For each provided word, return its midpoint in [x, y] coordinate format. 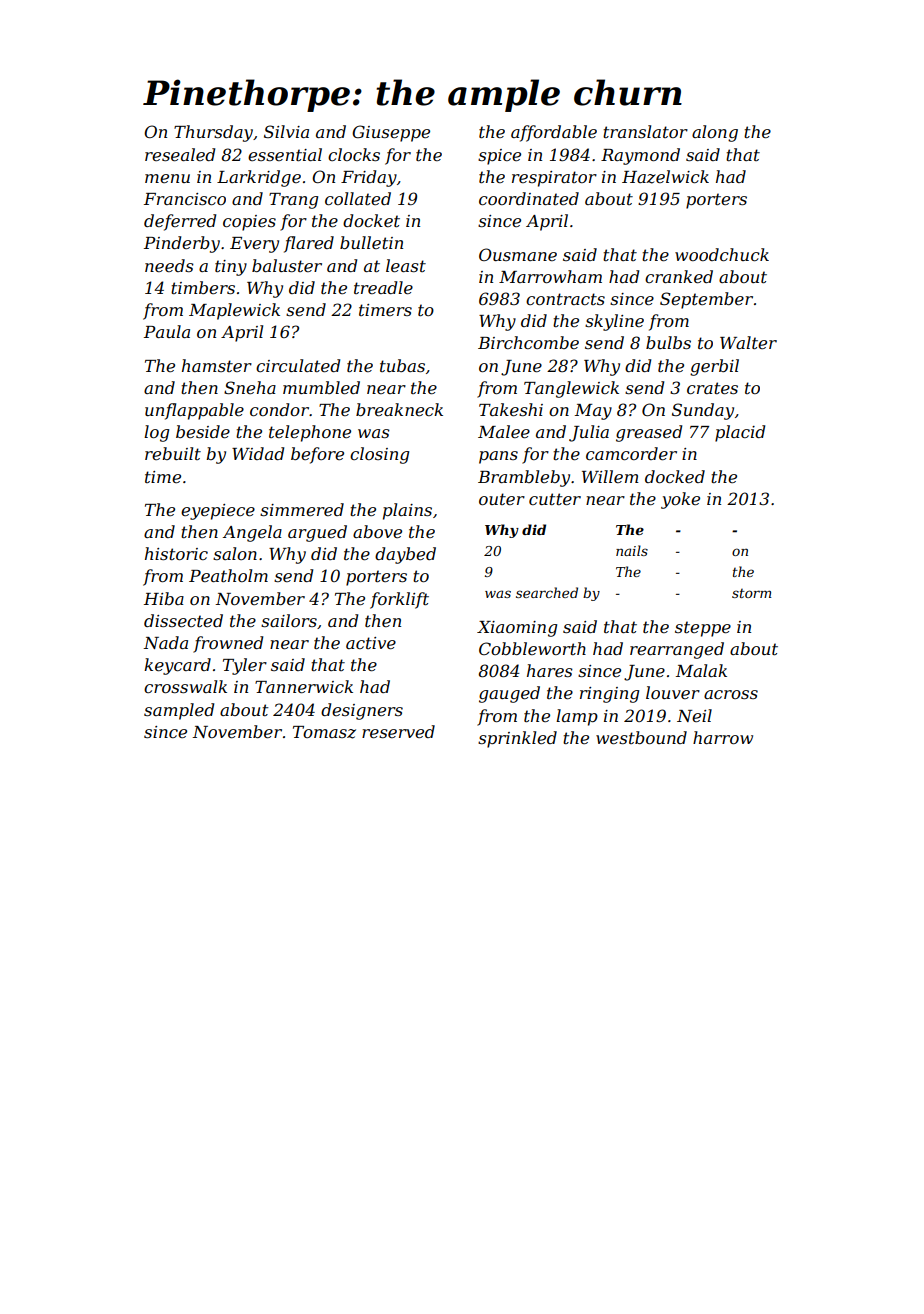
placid [740, 433]
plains [407, 511]
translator [645, 131]
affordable [554, 133]
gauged [509, 694]
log [156, 433]
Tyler [245, 666]
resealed [180, 154]
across [731, 694]
